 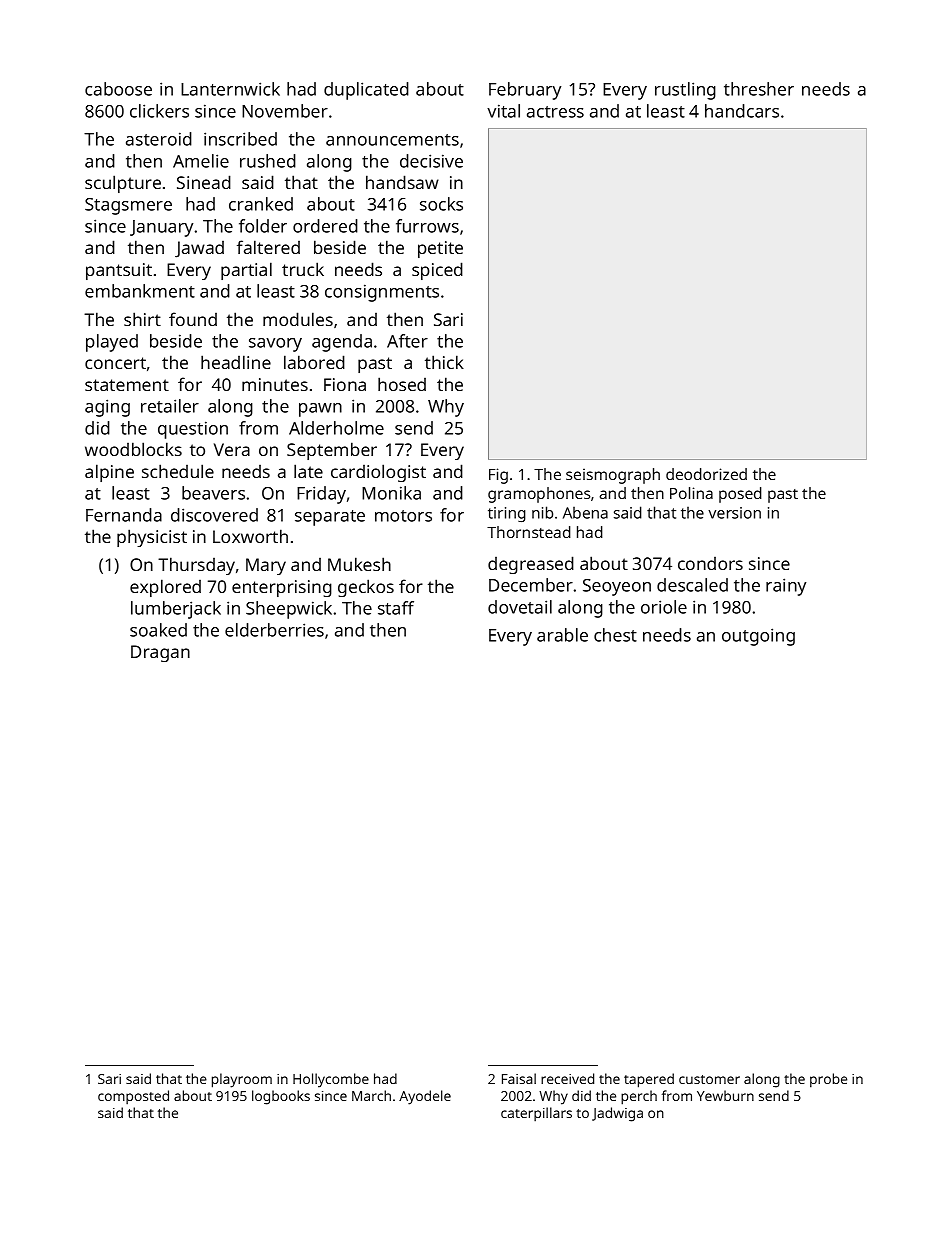 I want to click on September, so click(x=332, y=451).
